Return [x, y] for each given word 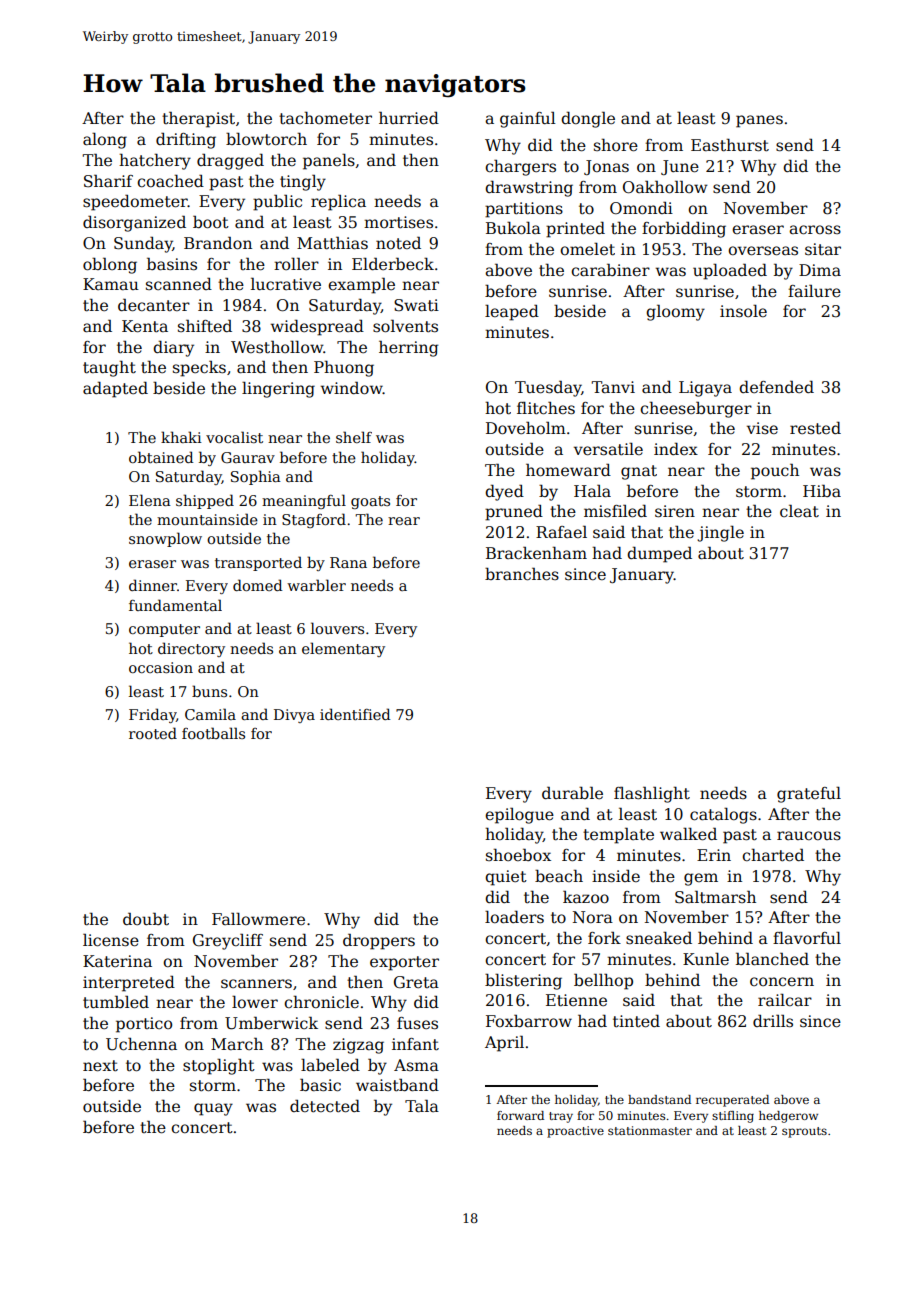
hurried [409, 117]
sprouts [804, 1132]
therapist [198, 119]
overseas [763, 251]
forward [520, 1115]
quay [213, 1109]
